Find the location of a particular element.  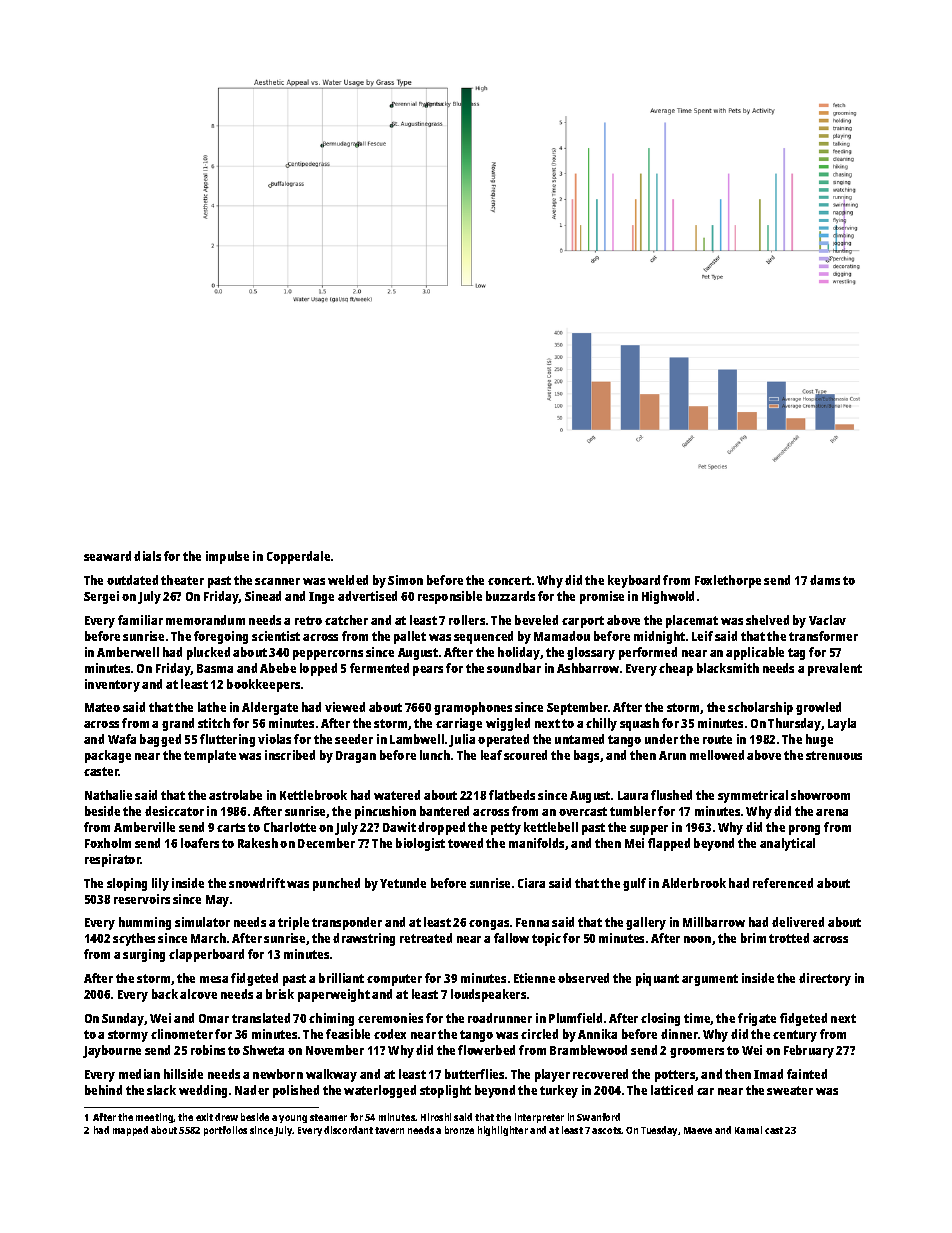

Foxlethorpe is located at coordinates (728, 581).
